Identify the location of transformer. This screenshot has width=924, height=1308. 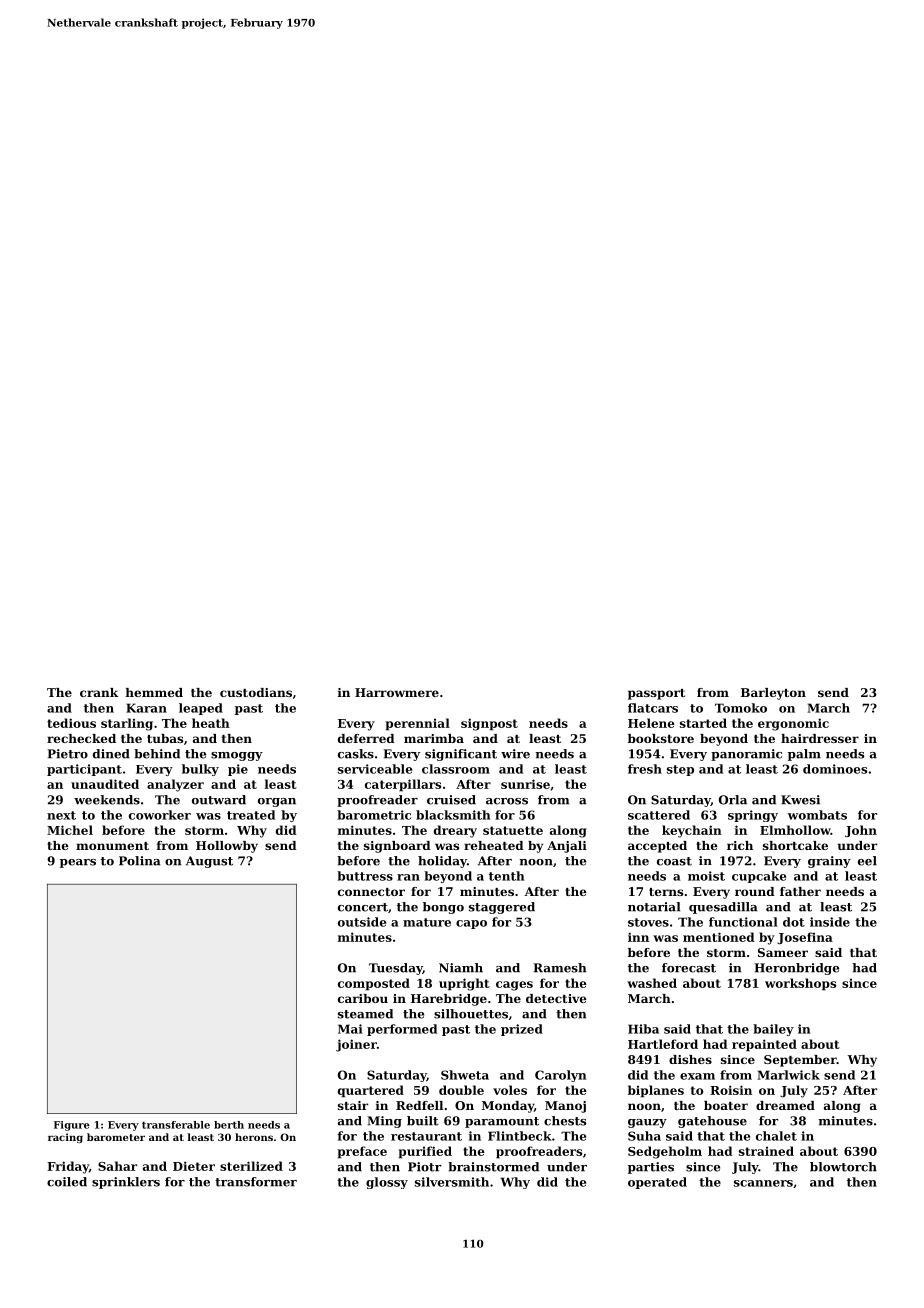
(256, 1182).
